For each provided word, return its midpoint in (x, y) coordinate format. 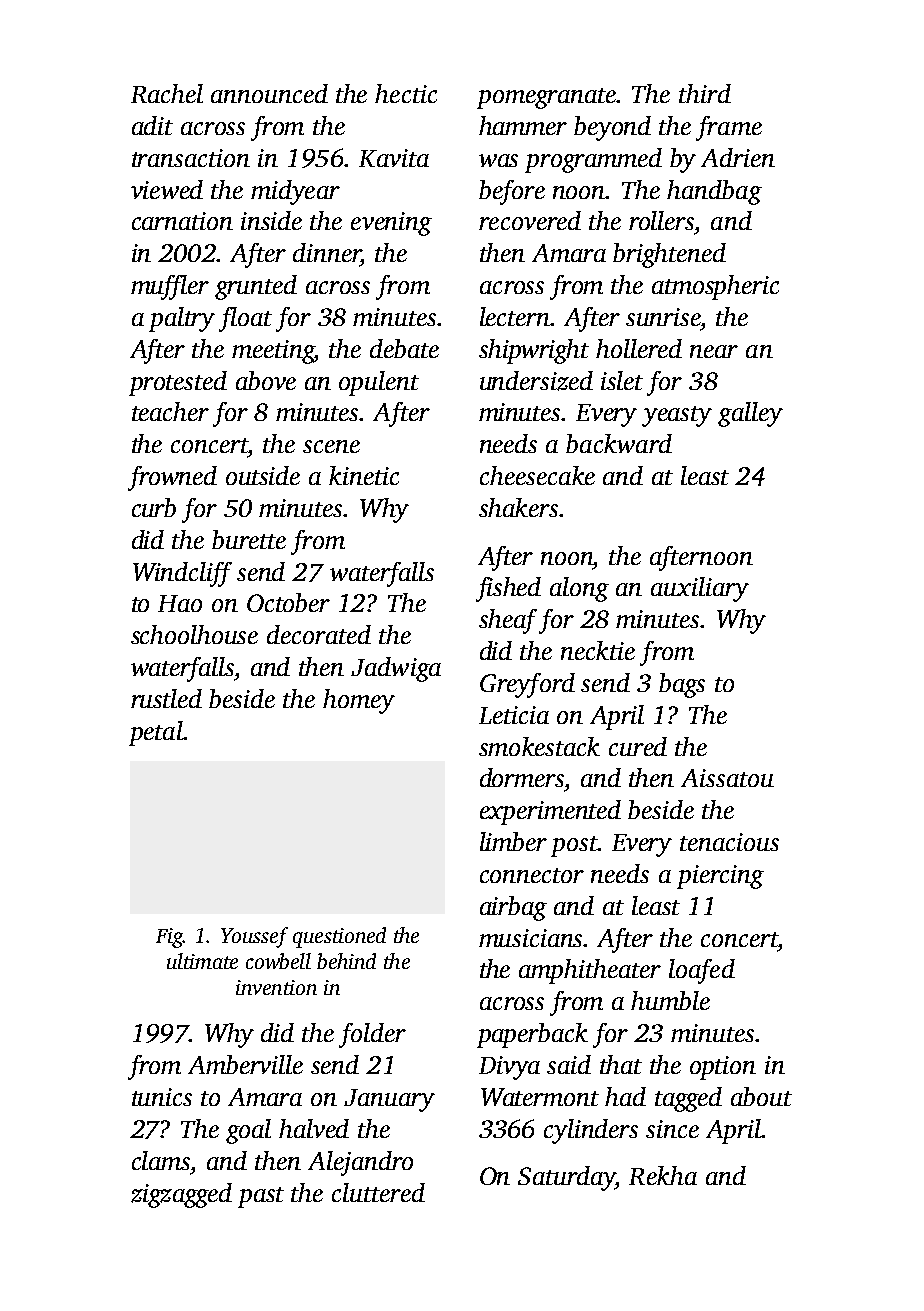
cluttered (378, 1192)
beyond (612, 128)
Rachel (167, 93)
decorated (319, 634)
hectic (406, 93)
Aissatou (727, 778)
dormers (522, 777)
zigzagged (181, 1195)
